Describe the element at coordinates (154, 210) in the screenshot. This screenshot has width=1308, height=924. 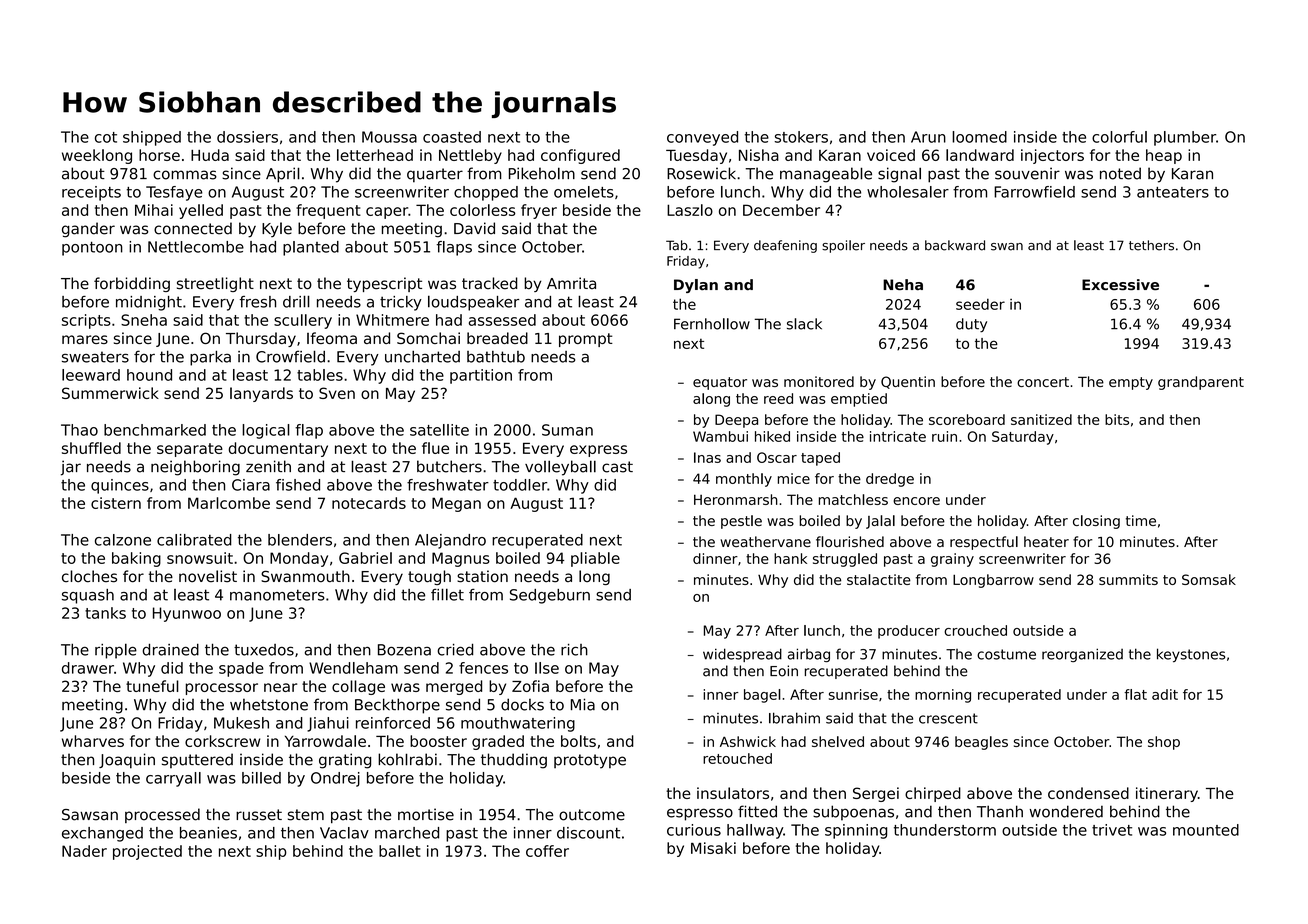
I see `Mihai` at that location.
